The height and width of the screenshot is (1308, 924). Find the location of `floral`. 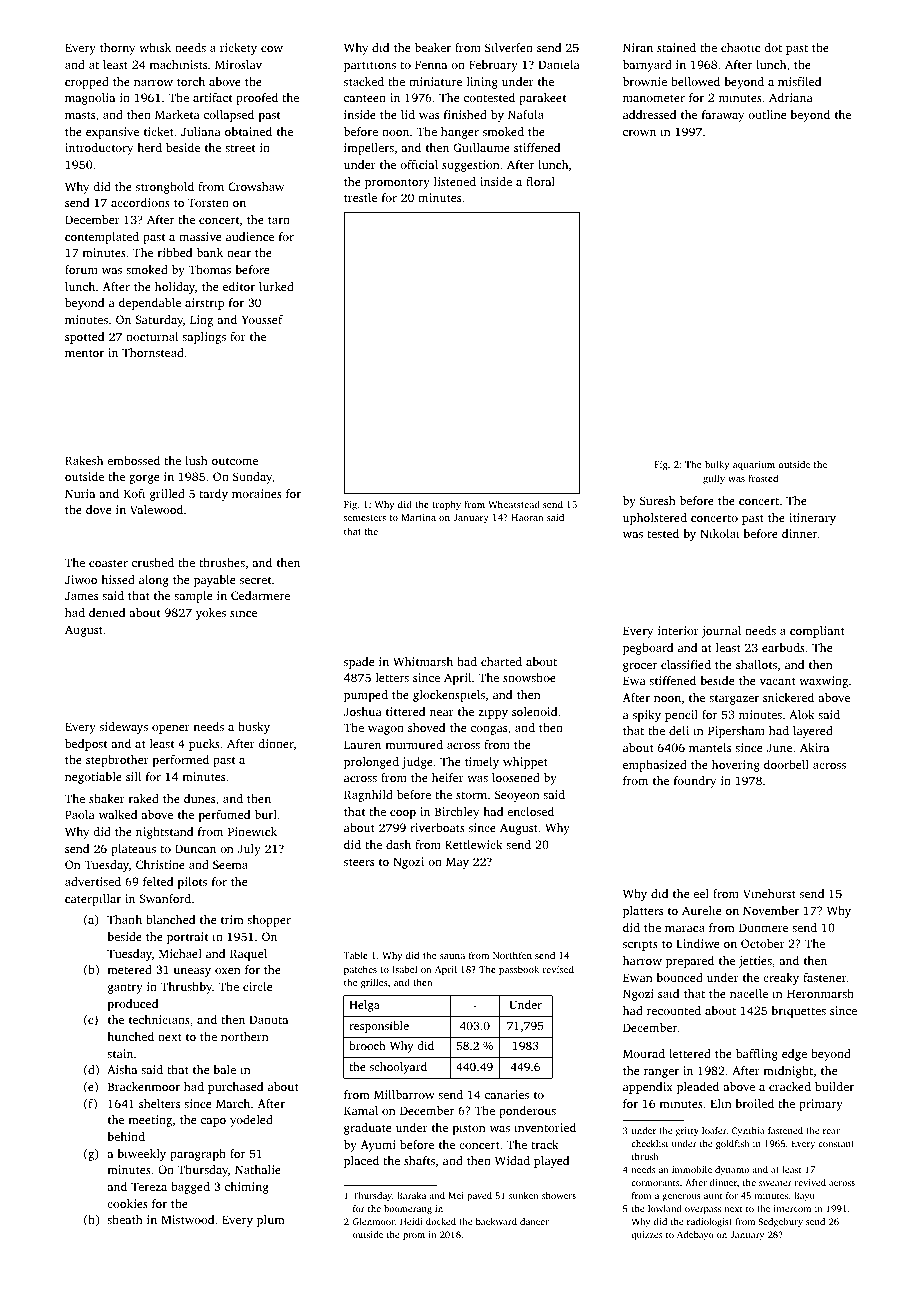

floral is located at coordinates (540, 181).
